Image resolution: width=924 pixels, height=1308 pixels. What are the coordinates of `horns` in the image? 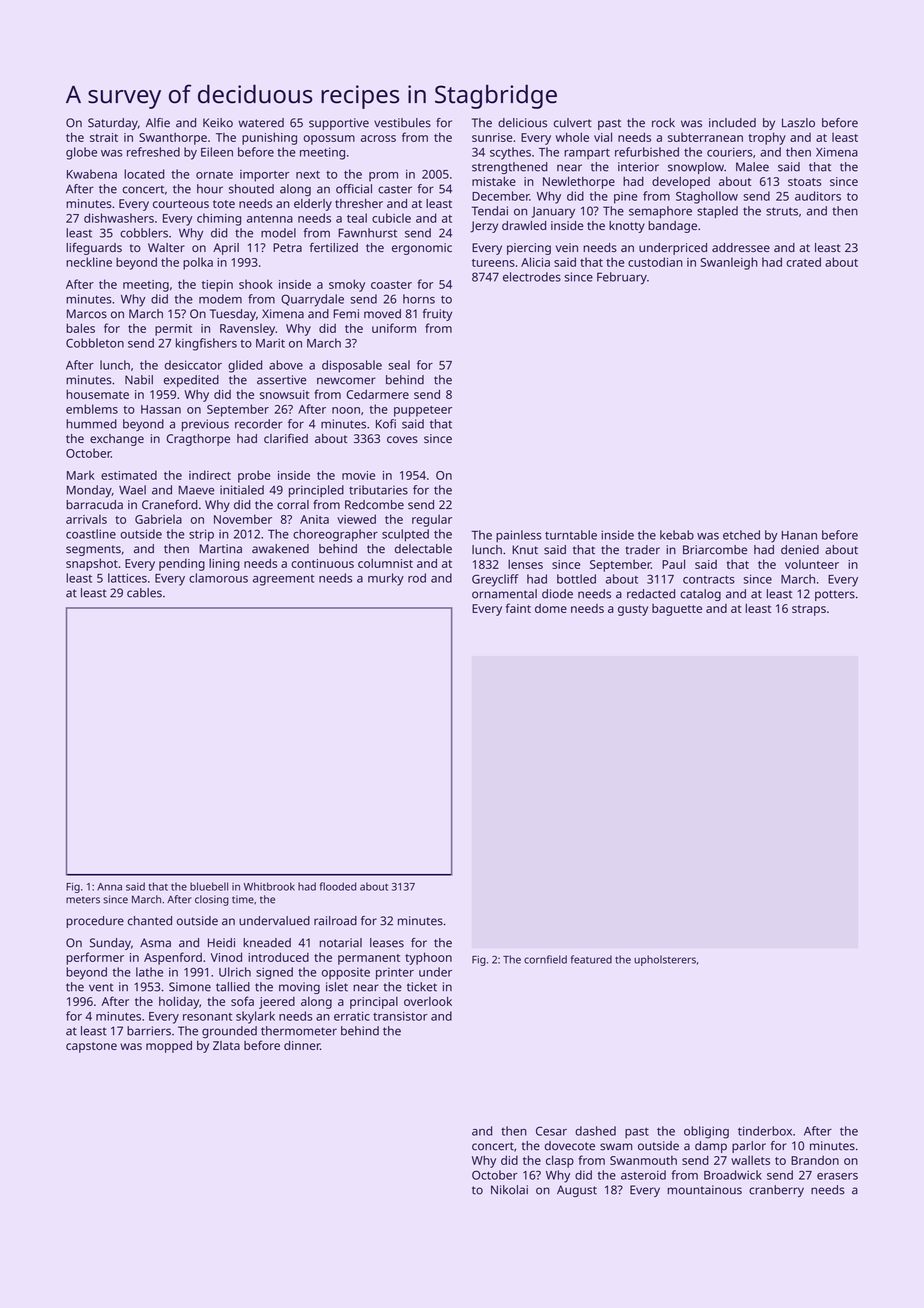 It's located at (419, 299).
